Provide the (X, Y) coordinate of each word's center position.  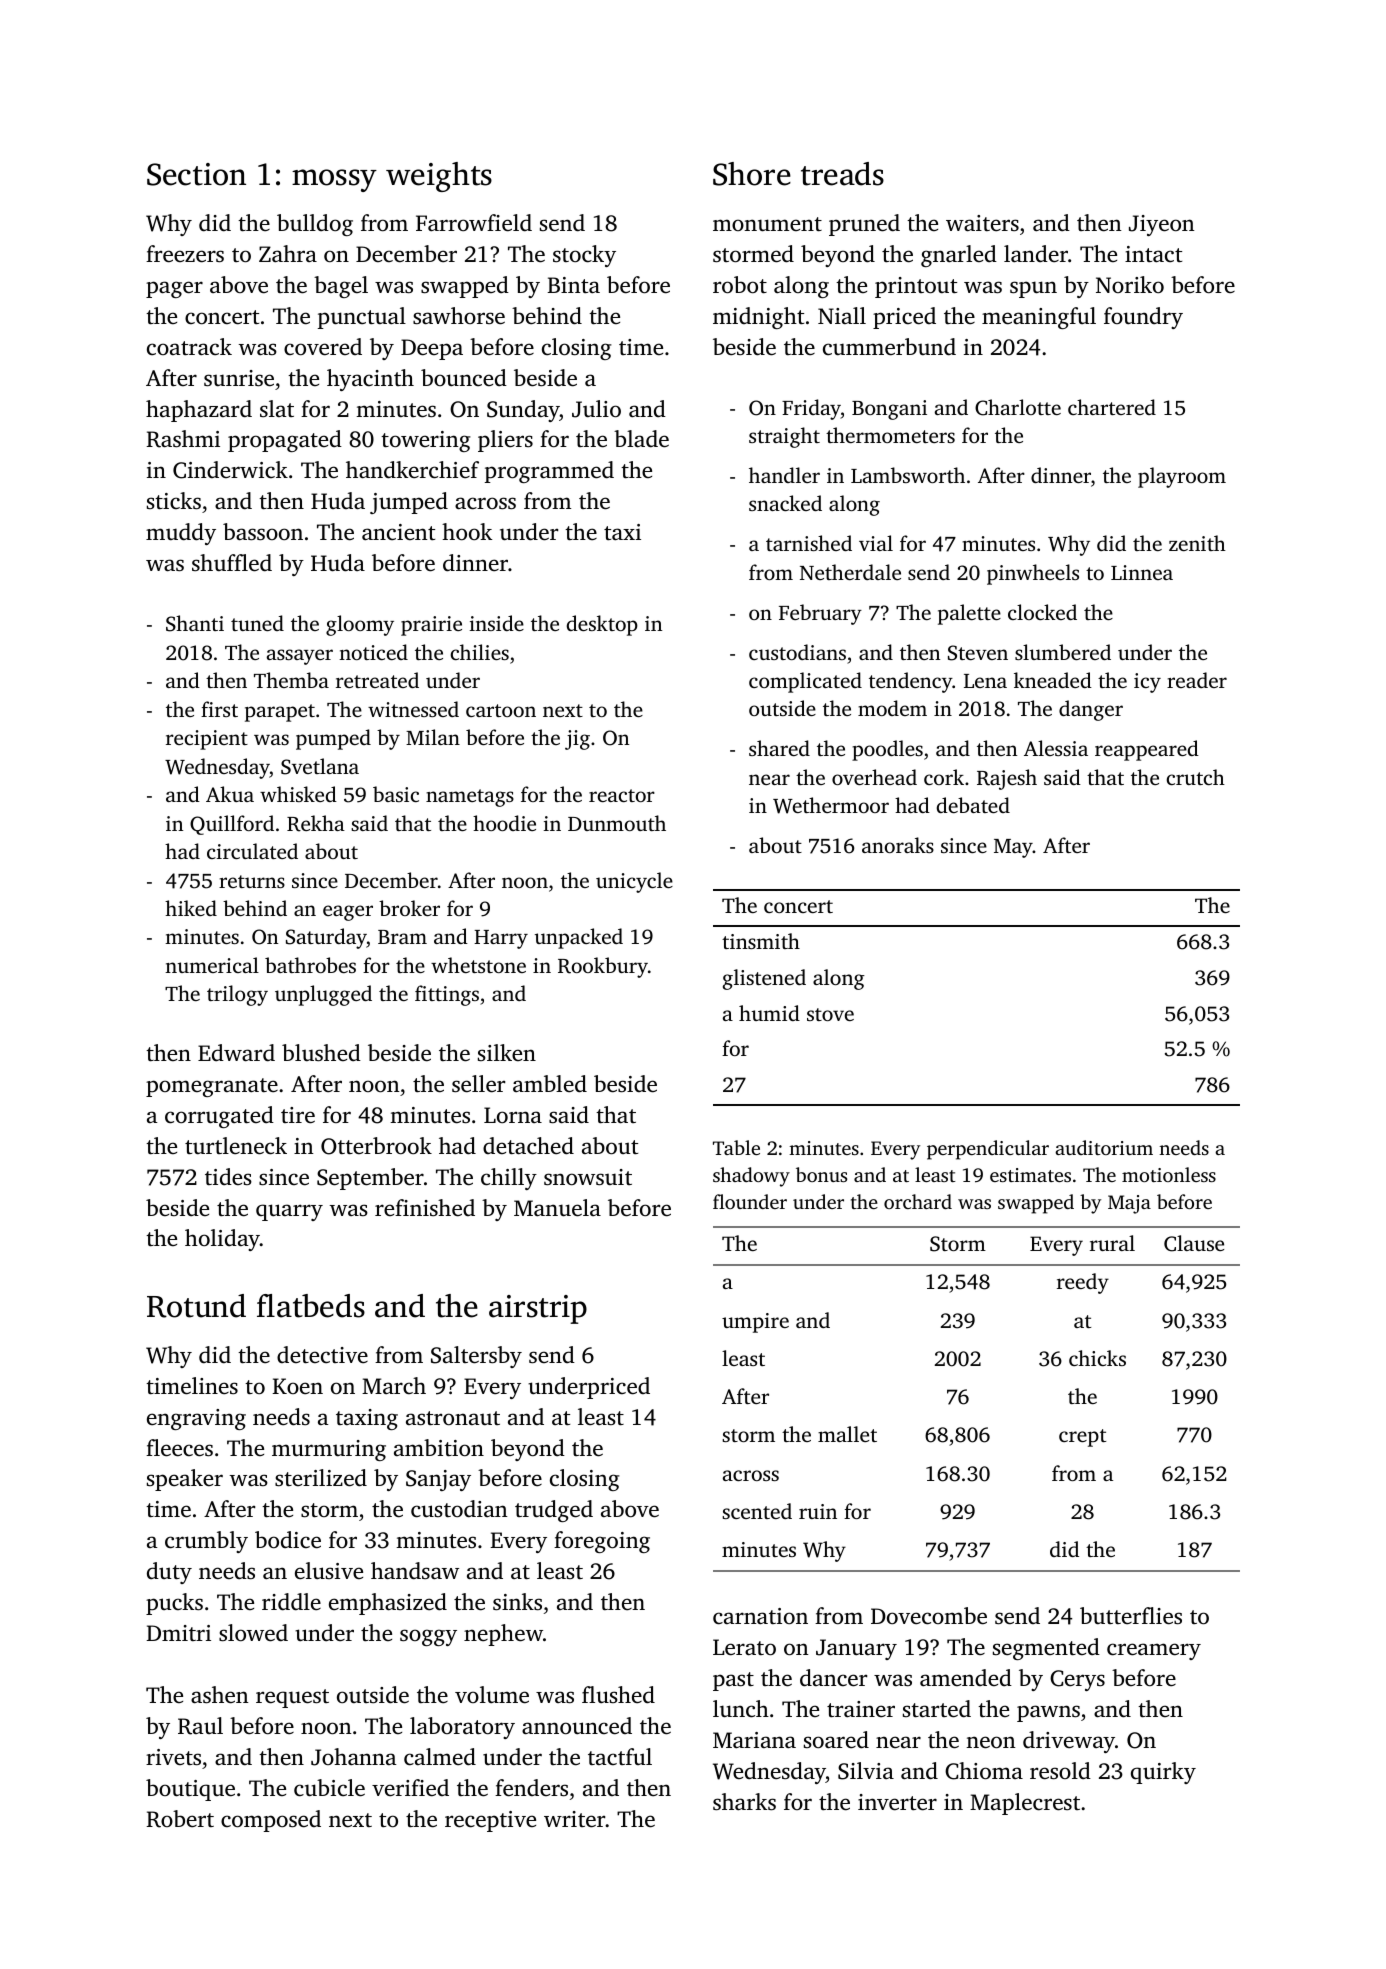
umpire (755, 1323)
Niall (842, 315)
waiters (982, 223)
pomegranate (212, 1087)
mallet (847, 1434)
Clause (1194, 1243)
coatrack (189, 346)
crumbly (206, 1542)
